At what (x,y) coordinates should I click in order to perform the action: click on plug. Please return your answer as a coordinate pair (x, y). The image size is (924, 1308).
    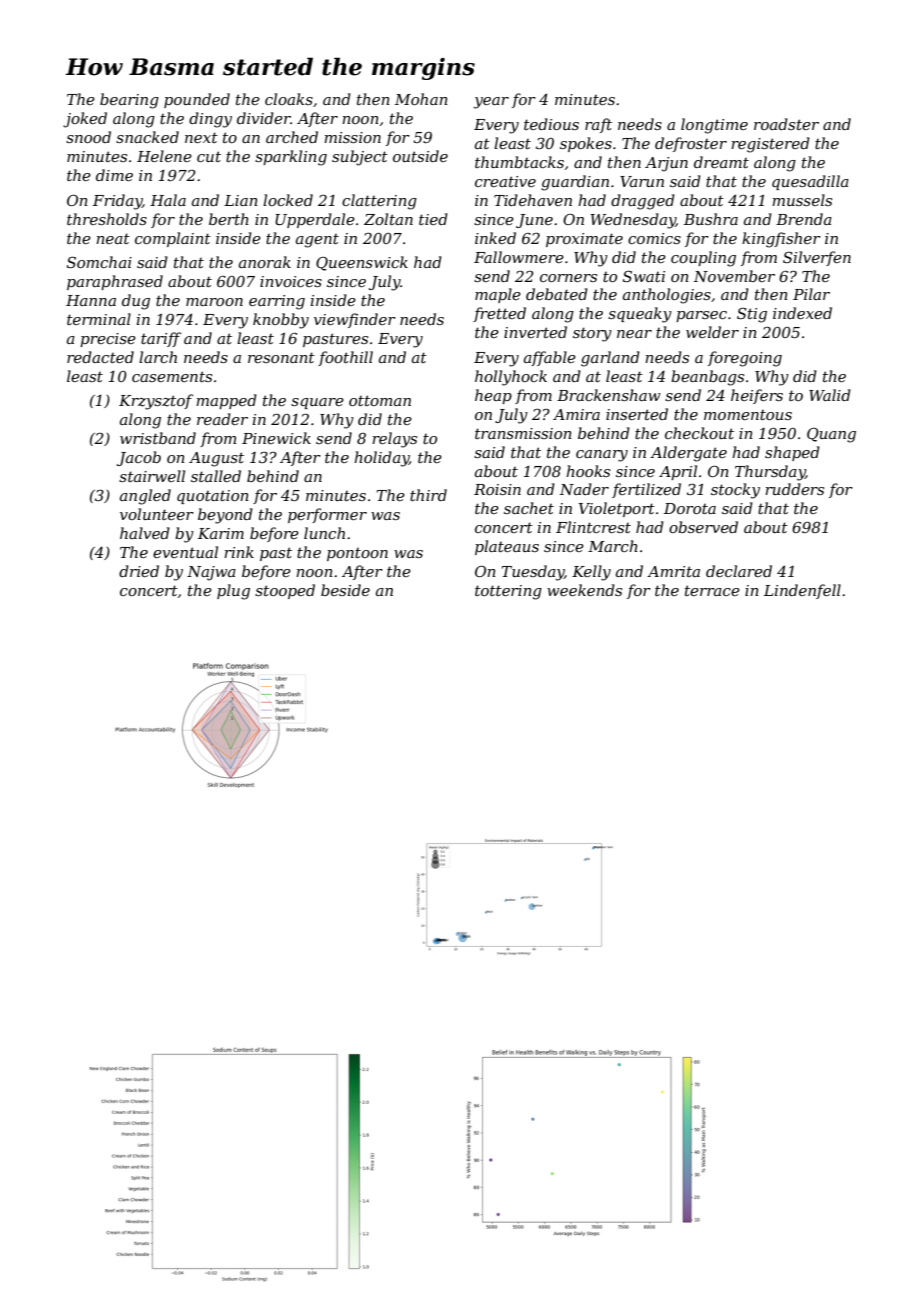
    Looking at the image, I should click on (233, 592).
